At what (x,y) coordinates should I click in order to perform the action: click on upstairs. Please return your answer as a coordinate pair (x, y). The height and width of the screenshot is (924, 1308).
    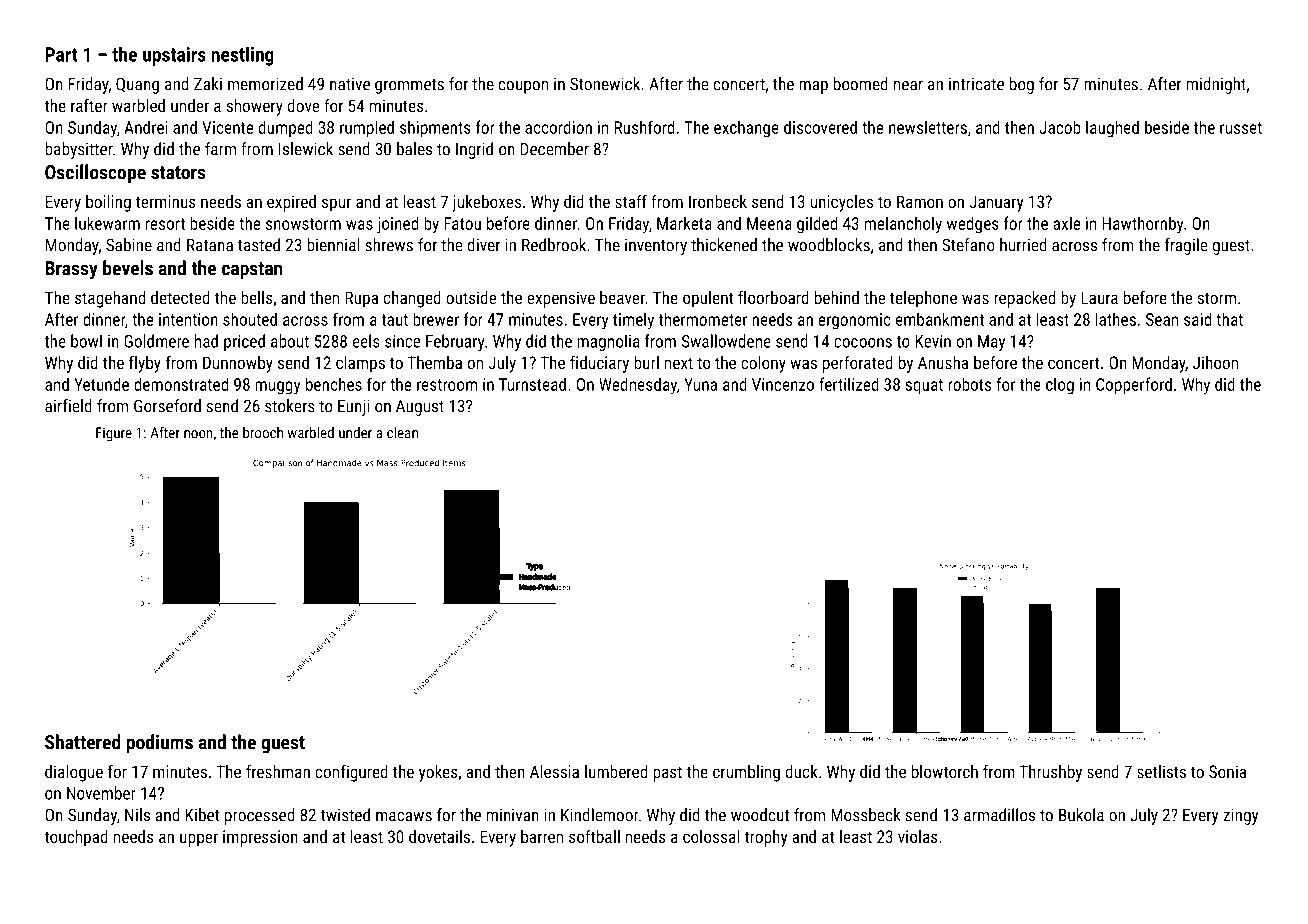
    Looking at the image, I should click on (174, 56).
